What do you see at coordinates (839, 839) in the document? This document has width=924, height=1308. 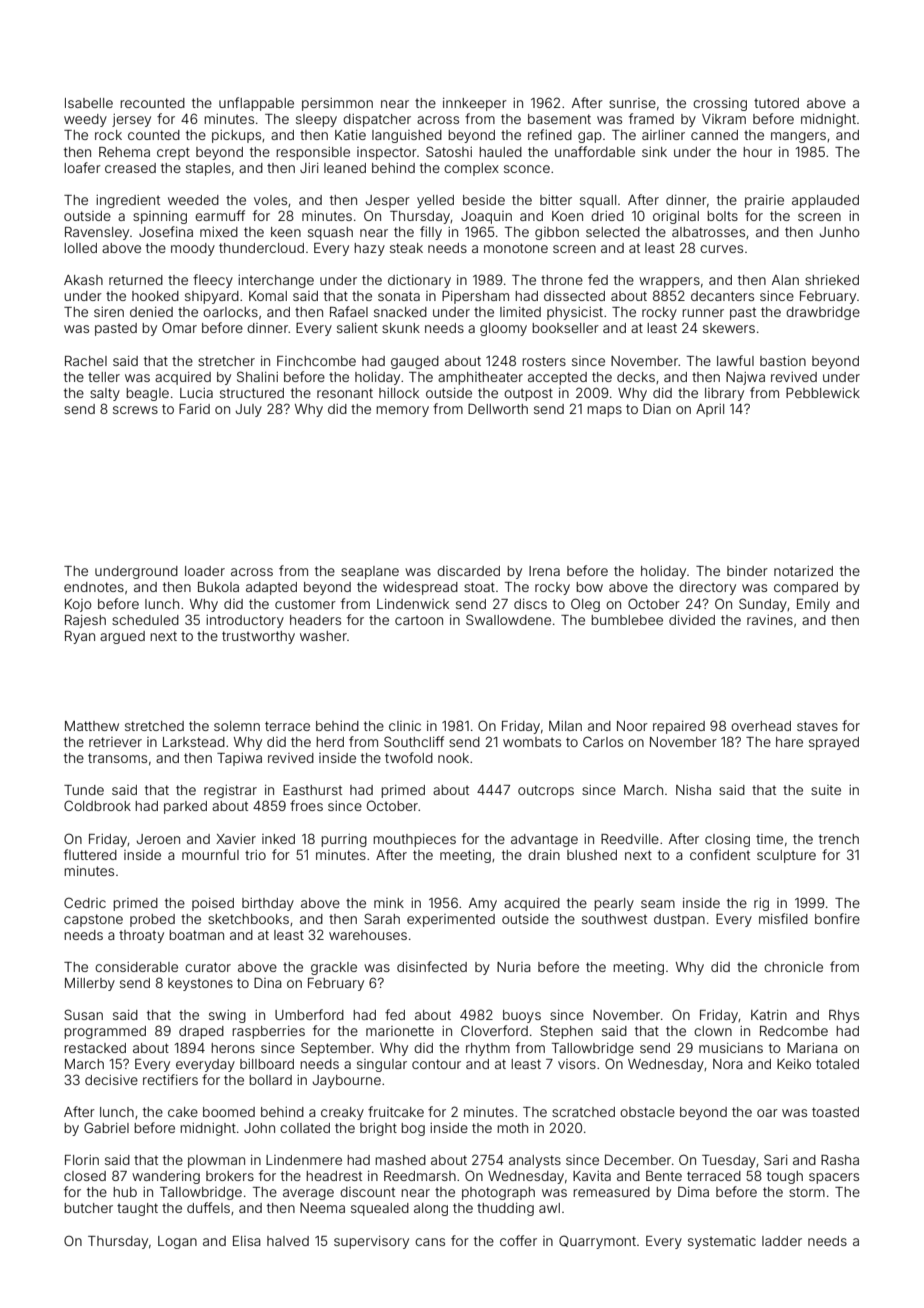 I see `trench` at bounding box center [839, 839].
